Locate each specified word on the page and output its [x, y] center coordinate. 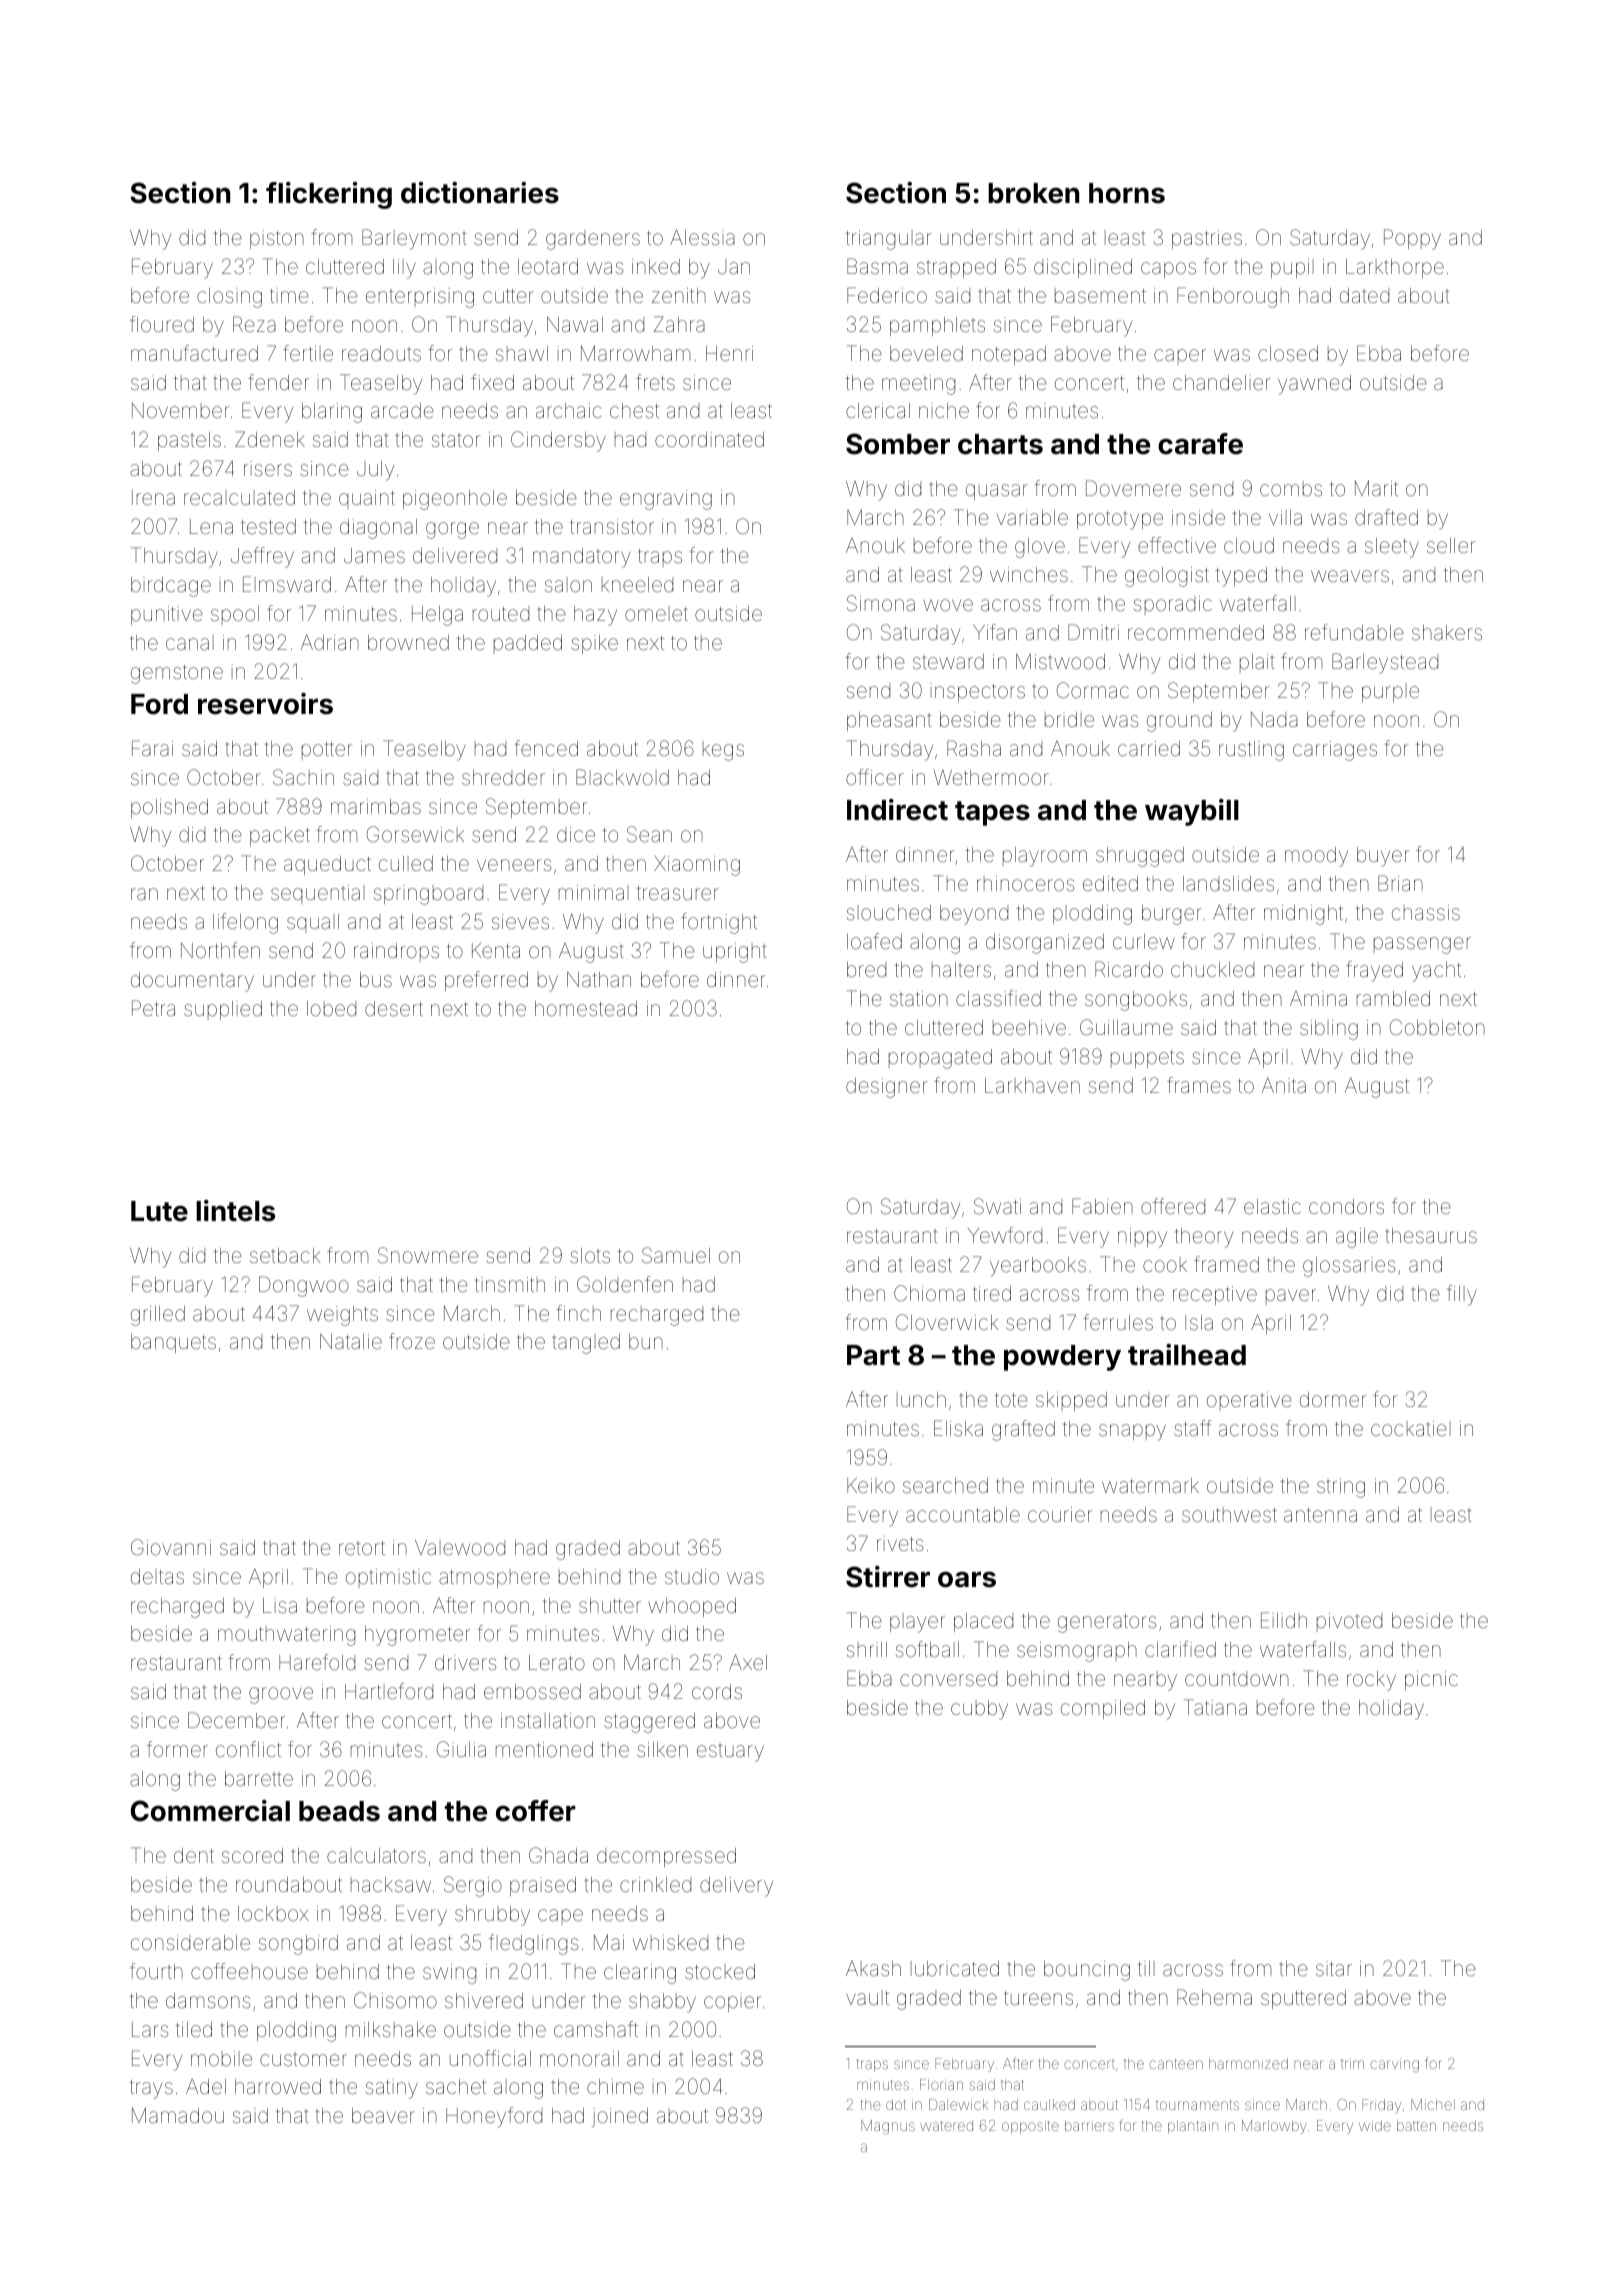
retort [362, 1548]
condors [1346, 1206]
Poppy [1412, 239]
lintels [235, 1211]
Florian [941, 2084]
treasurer [677, 893]
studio [692, 1576]
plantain [1193, 2127]
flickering [329, 195]
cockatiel [1411, 1428]
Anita [1284, 1085]
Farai [152, 748]
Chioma [929, 1293]
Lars [150, 2029]
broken [1033, 193]
